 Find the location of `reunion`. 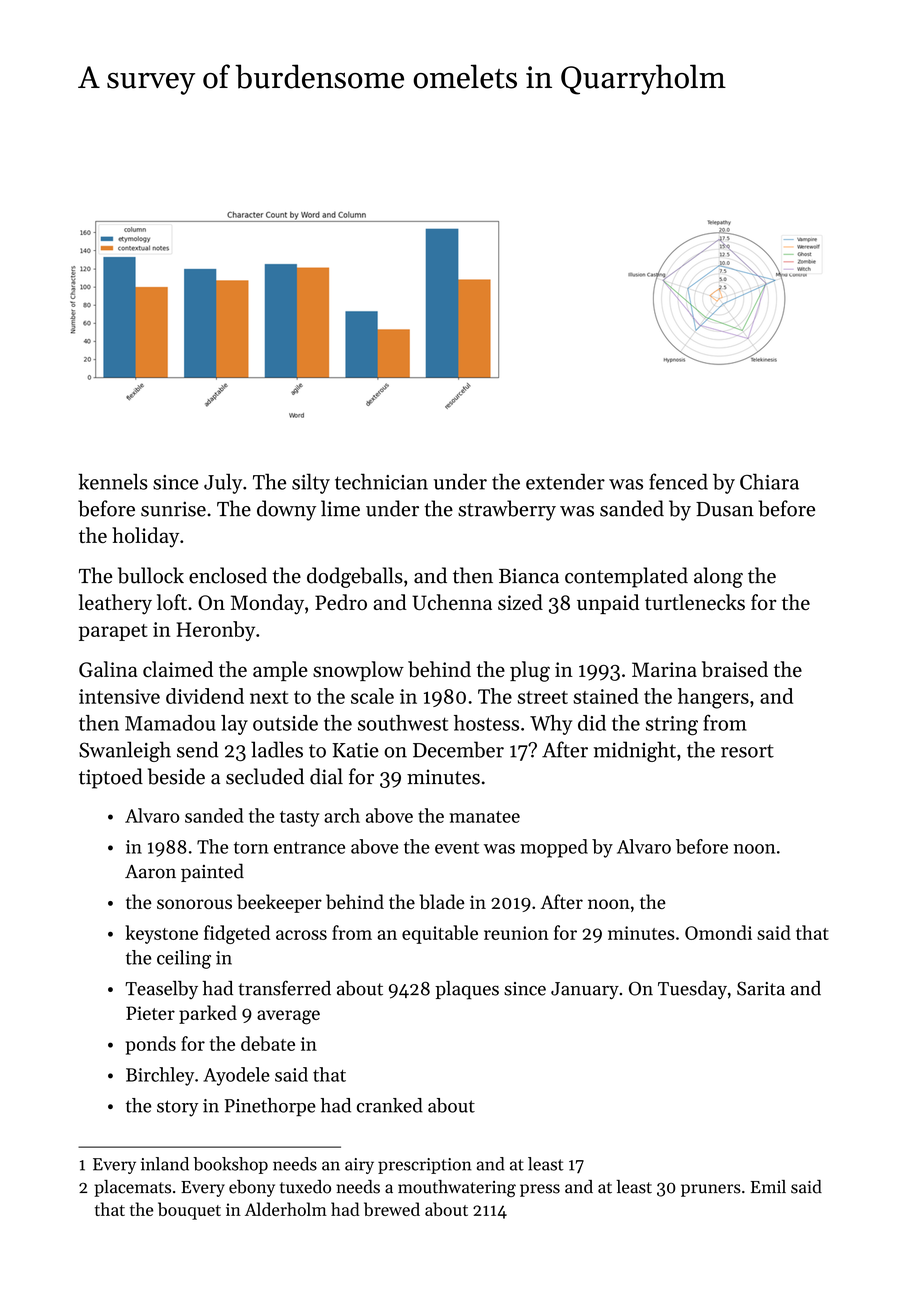

reunion is located at coordinates (516, 933).
